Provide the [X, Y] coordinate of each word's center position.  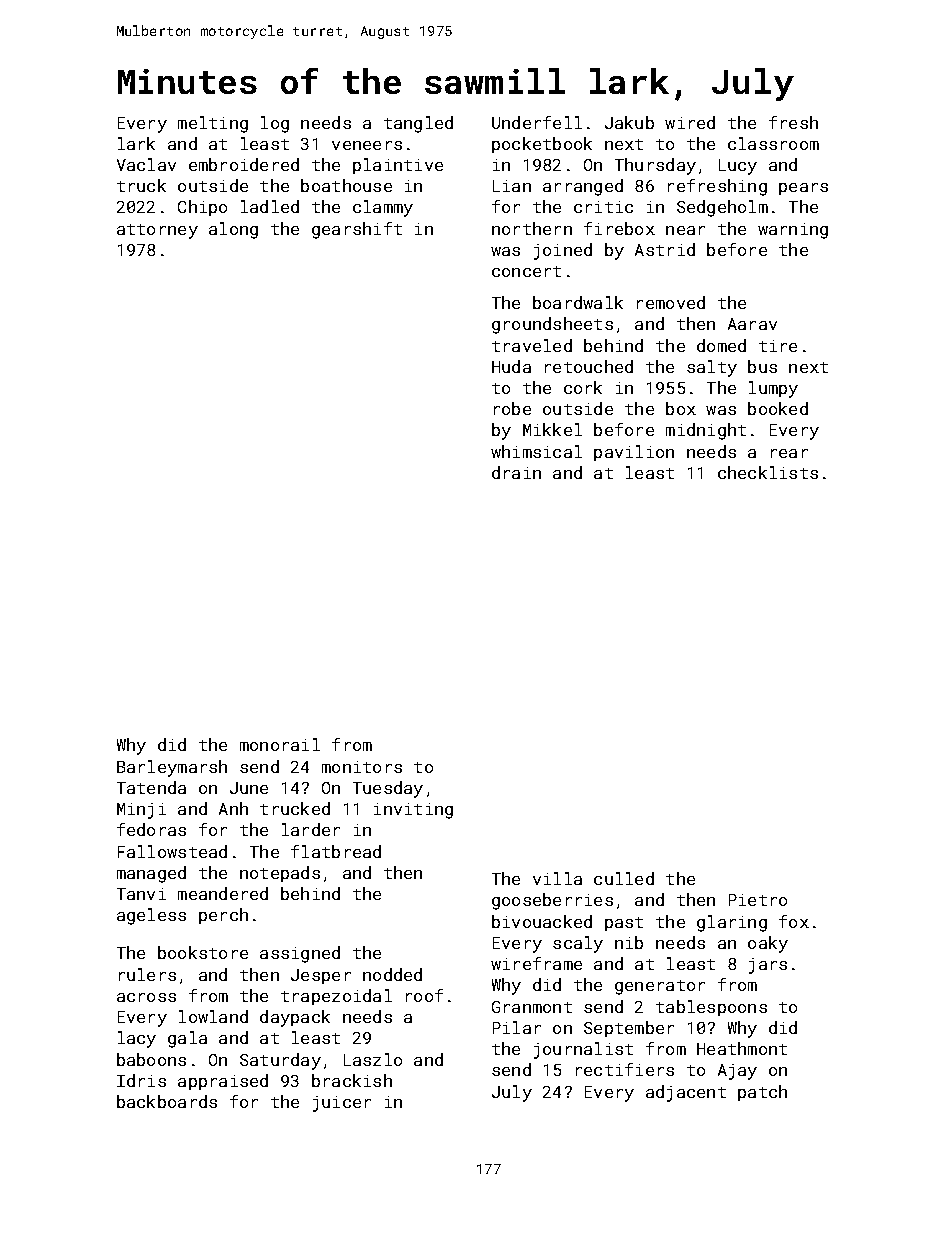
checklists [768, 472]
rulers [147, 974]
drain [516, 472]
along [233, 230]
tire [778, 346]
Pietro [758, 900]
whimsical [536, 451]
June [249, 788]
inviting [413, 811]
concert [526, 271]
